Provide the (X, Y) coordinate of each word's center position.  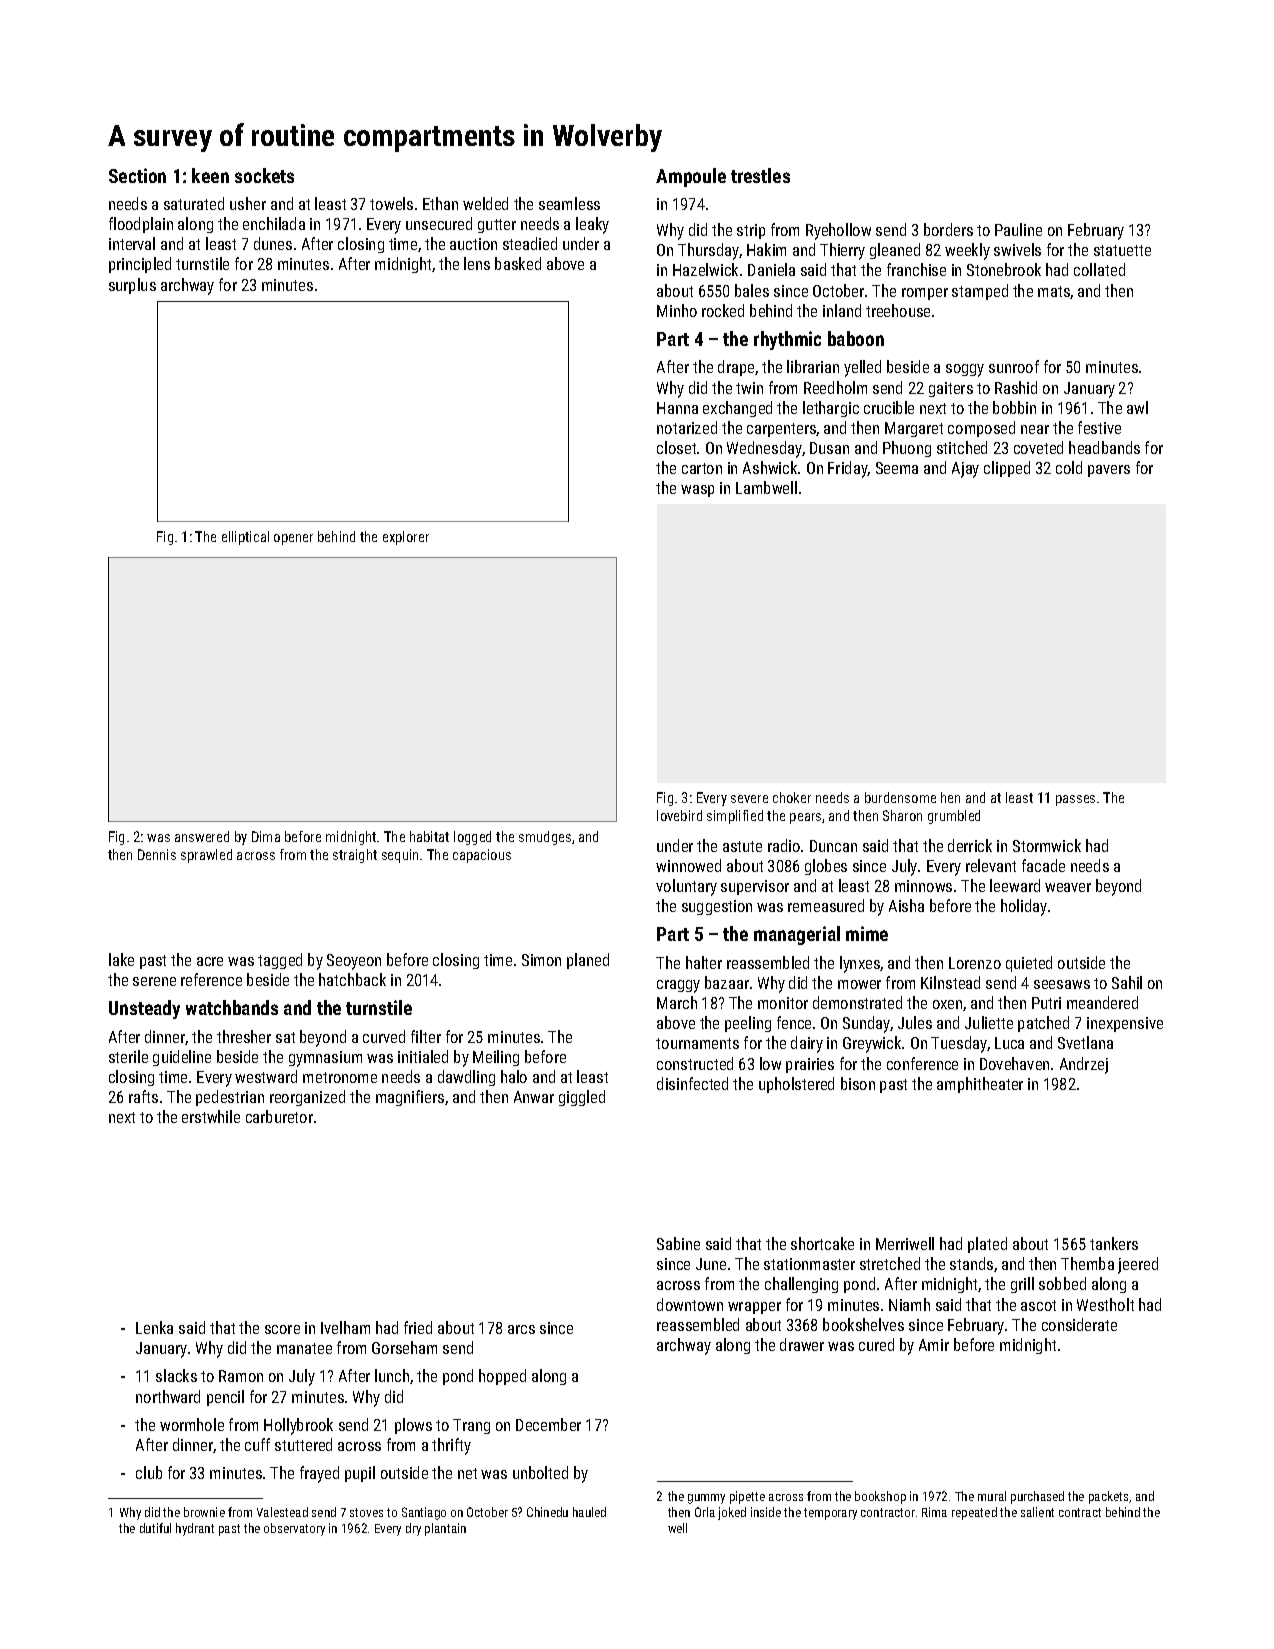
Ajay (965, 470)
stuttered (303, 1444)
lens (477, 263)
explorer (406, 538)
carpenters (782, 430)
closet (676, 447)
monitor (783, 1003)
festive (1099, 427)
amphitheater (980, 1085)
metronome (340, 1077)
